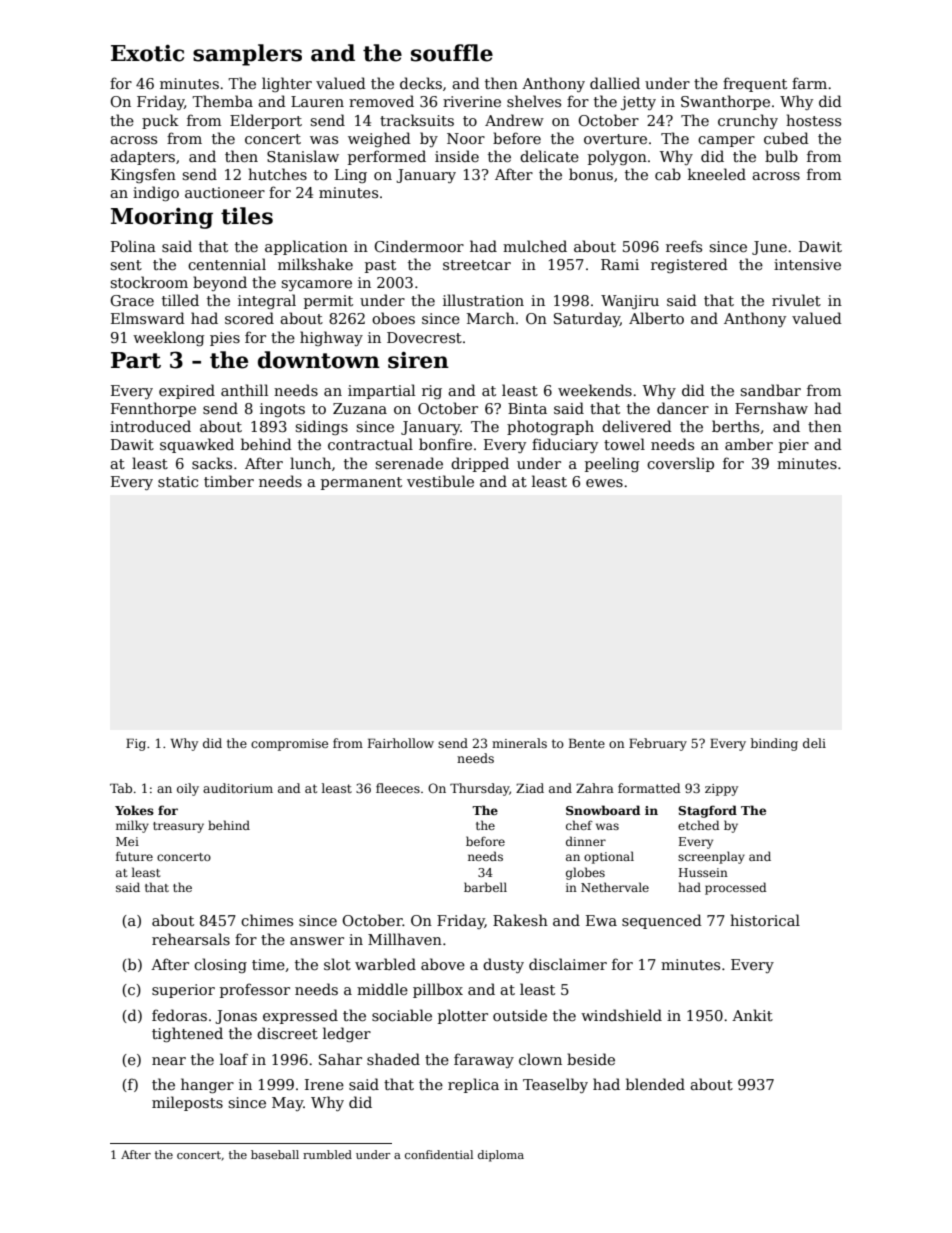  What do you see at coordinates (680, 464) in the document?
I see `coverslip` at bounding box center [680, 464].
